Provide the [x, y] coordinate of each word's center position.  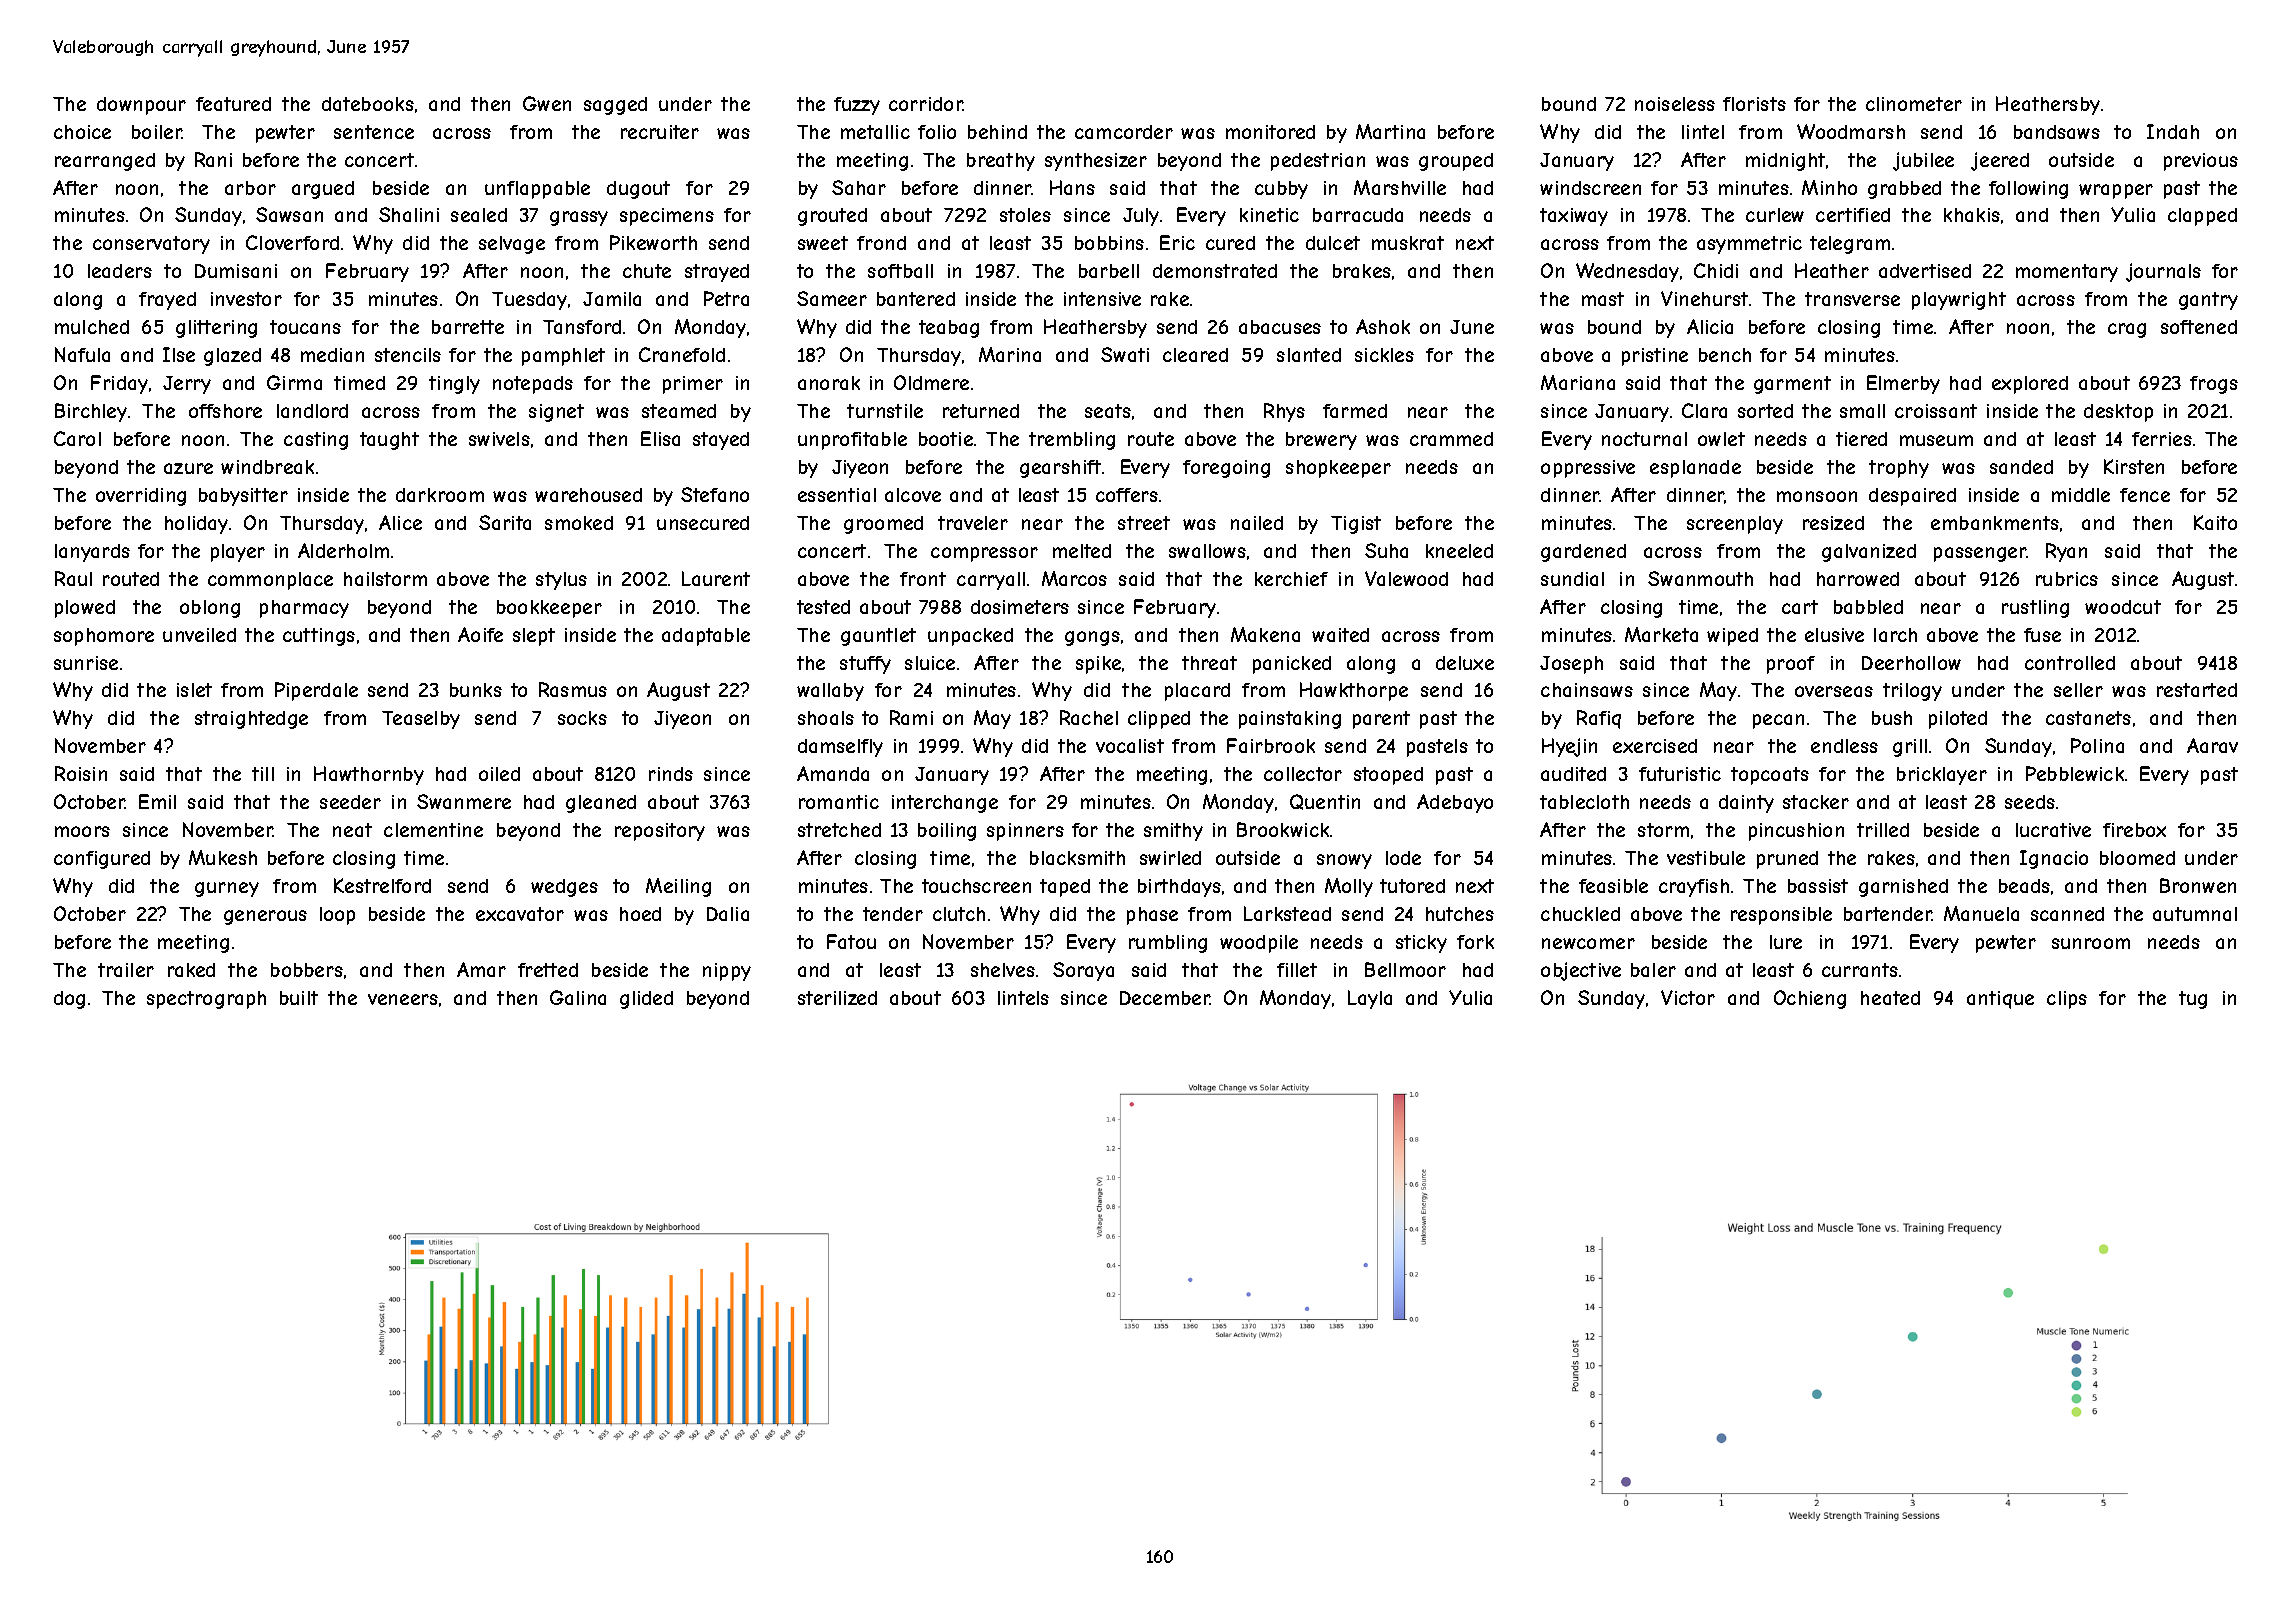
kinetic [1269, 215]
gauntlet [878, 637]
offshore [225, 411]
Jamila [612, 299]
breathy [1001, 162]
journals [2163, 272]
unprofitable [852, 441]
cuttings [319, 637]
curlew [1775, 215]
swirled [1170, 858]
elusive [1834, 635]
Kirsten [2134, 466]
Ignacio [2054, 859]
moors [82, 831]
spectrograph [206, 1000]
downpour [141, 106]
